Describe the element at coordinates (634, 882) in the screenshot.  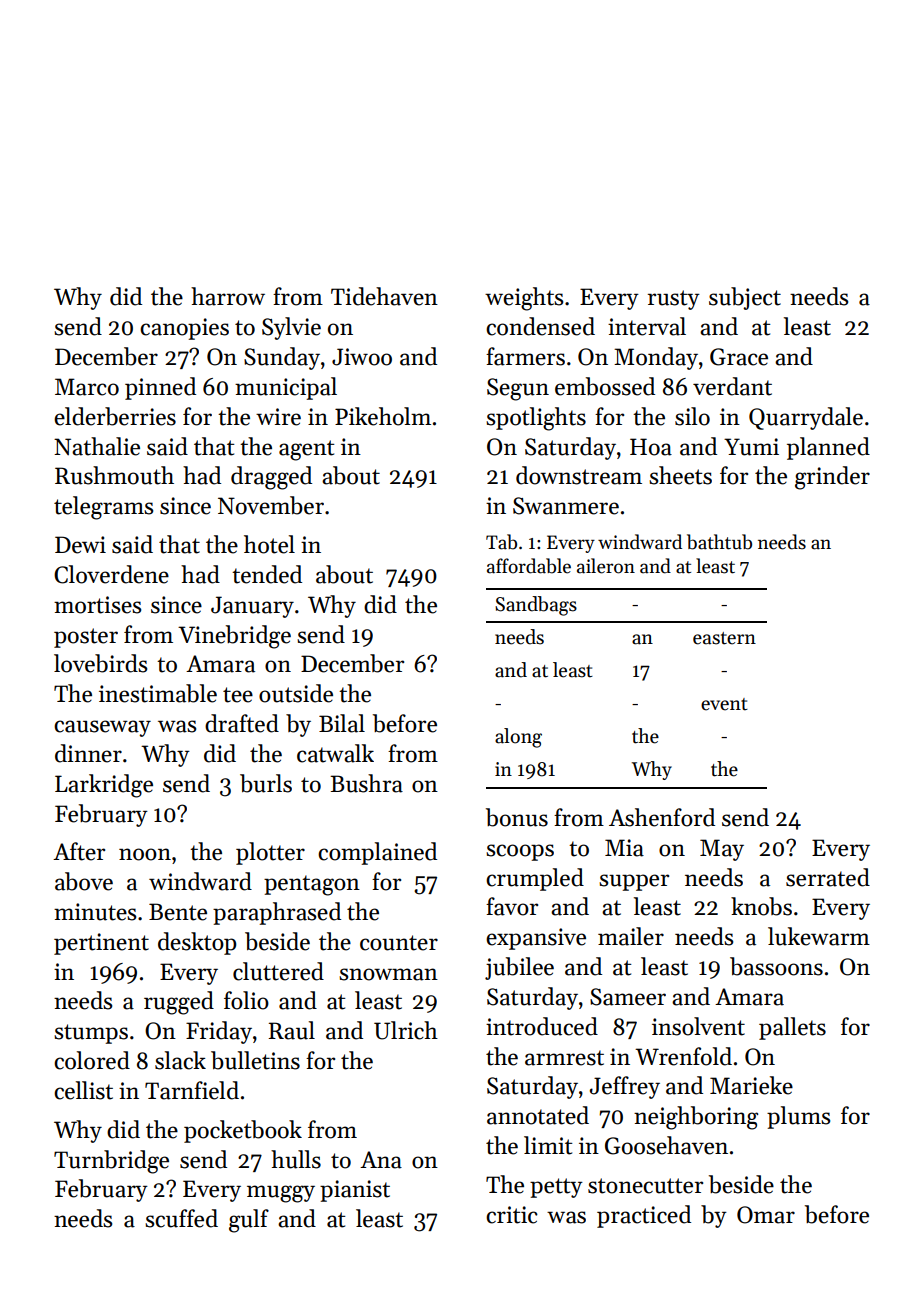
I see `supper` at that location.
